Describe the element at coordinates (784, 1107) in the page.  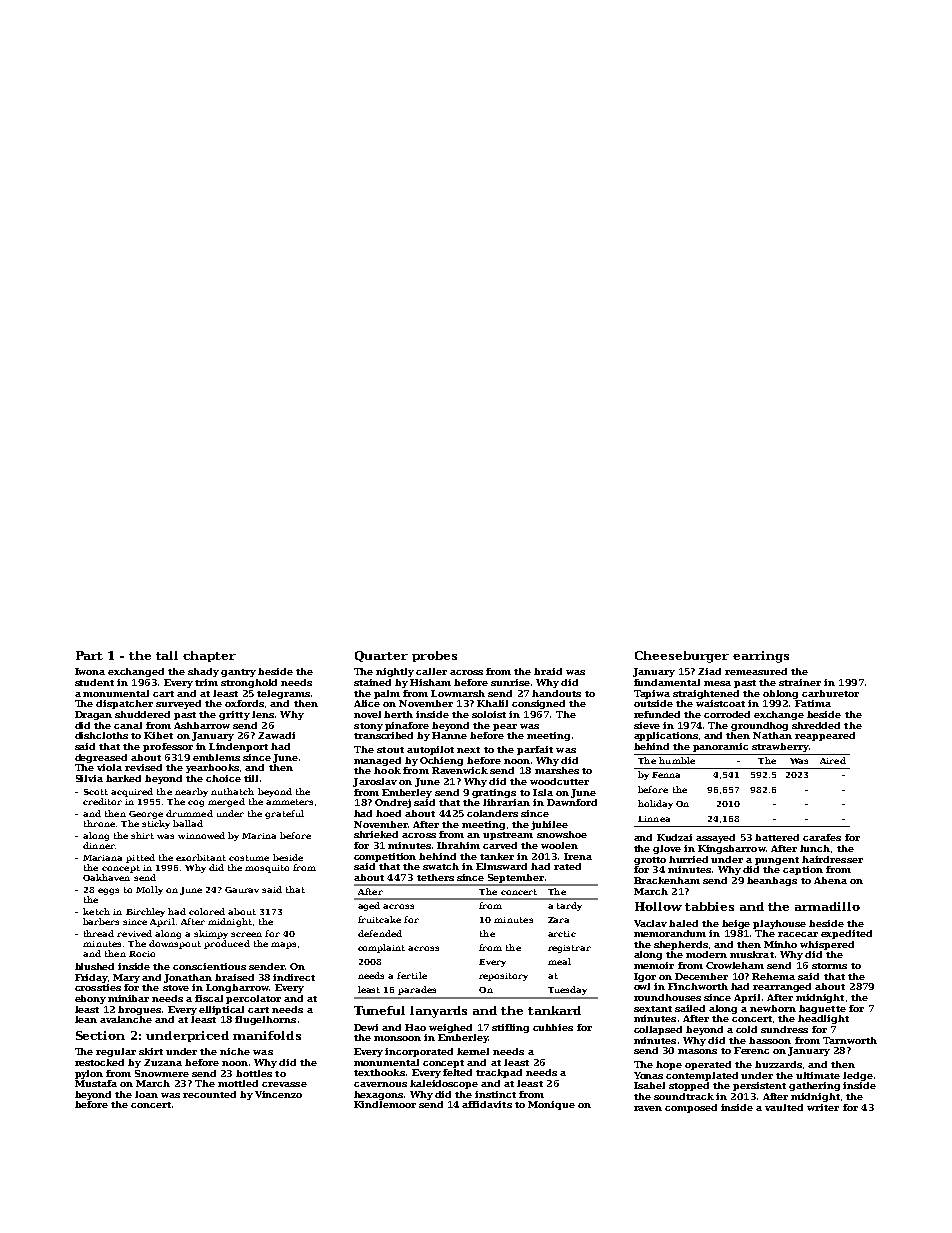
I see `vaulted` at that location.
